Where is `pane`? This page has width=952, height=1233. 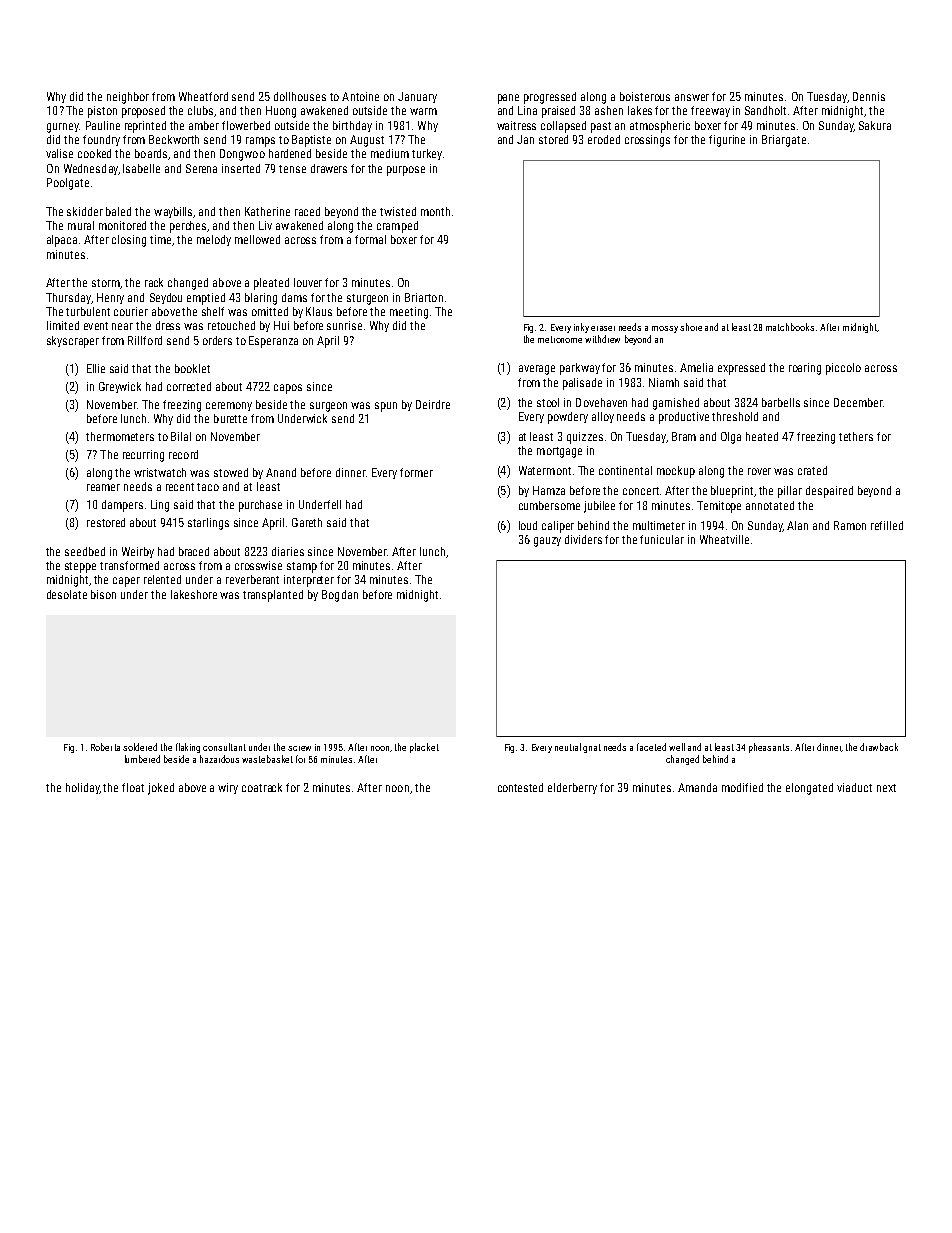
pane is located at coordinates (508, 99).
